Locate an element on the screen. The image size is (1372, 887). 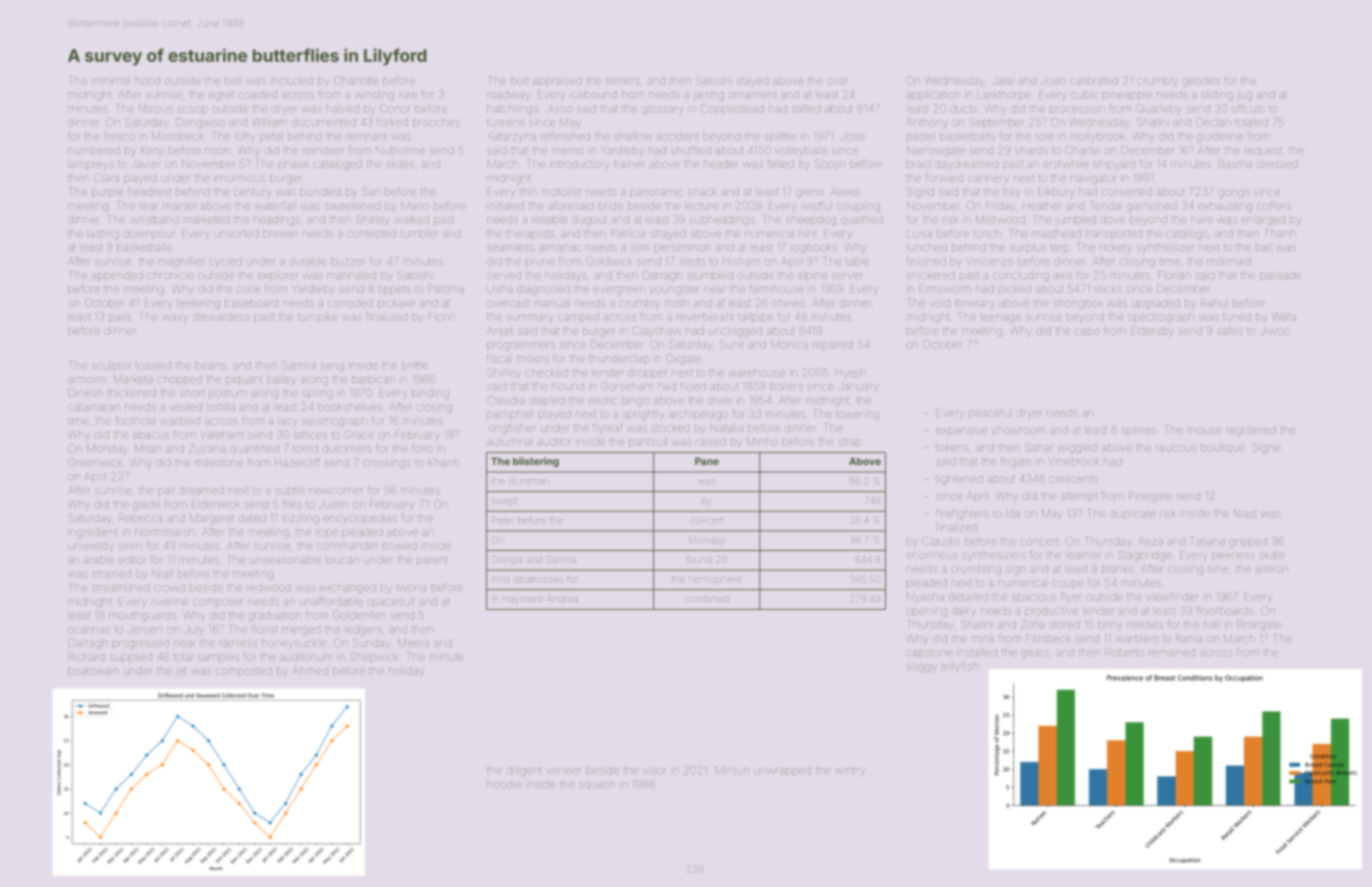
stayed is located at coordinates (753, 82).
